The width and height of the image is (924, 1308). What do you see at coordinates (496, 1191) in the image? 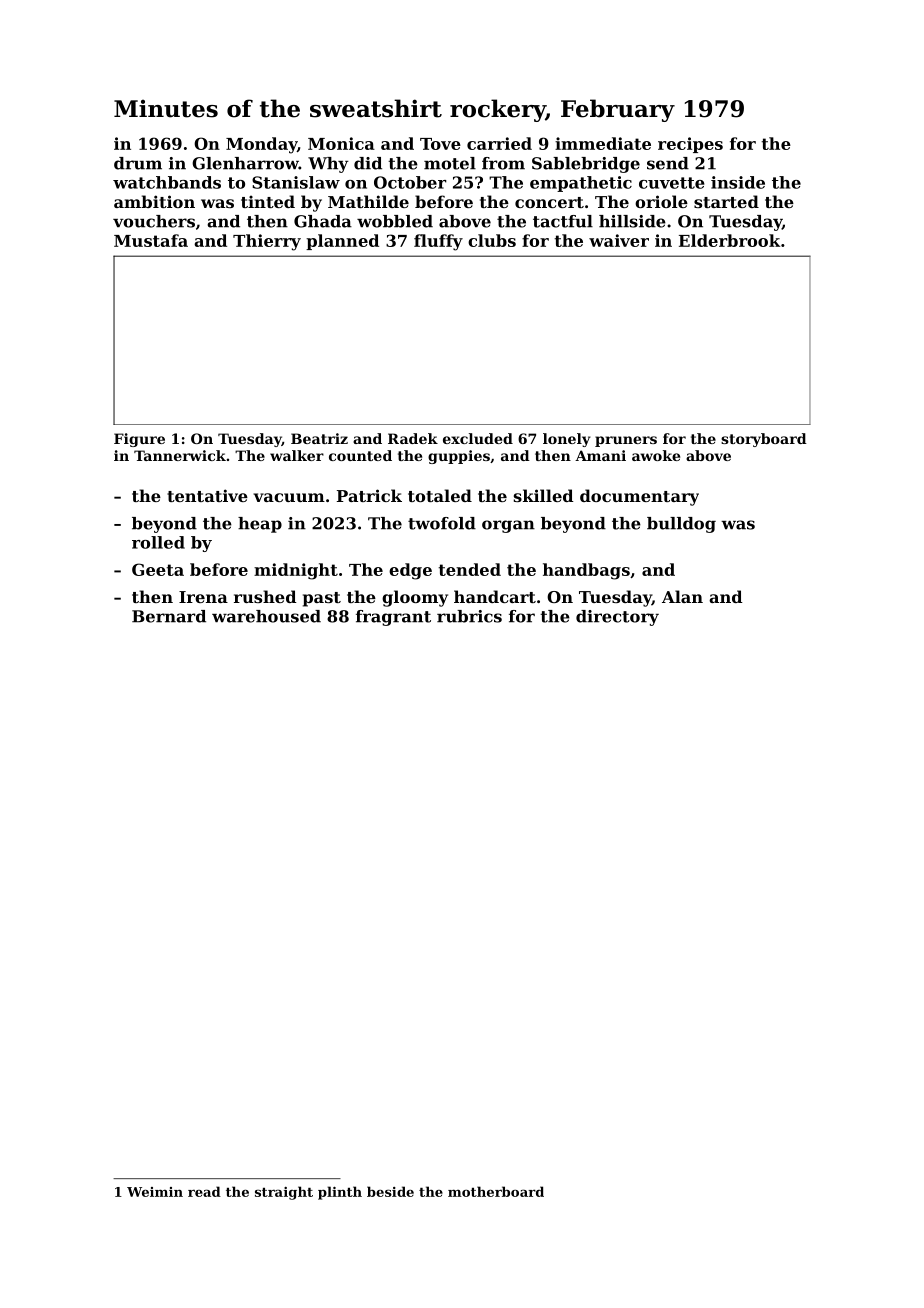
I see `motherboard` at bounding box center [496, 1191].
